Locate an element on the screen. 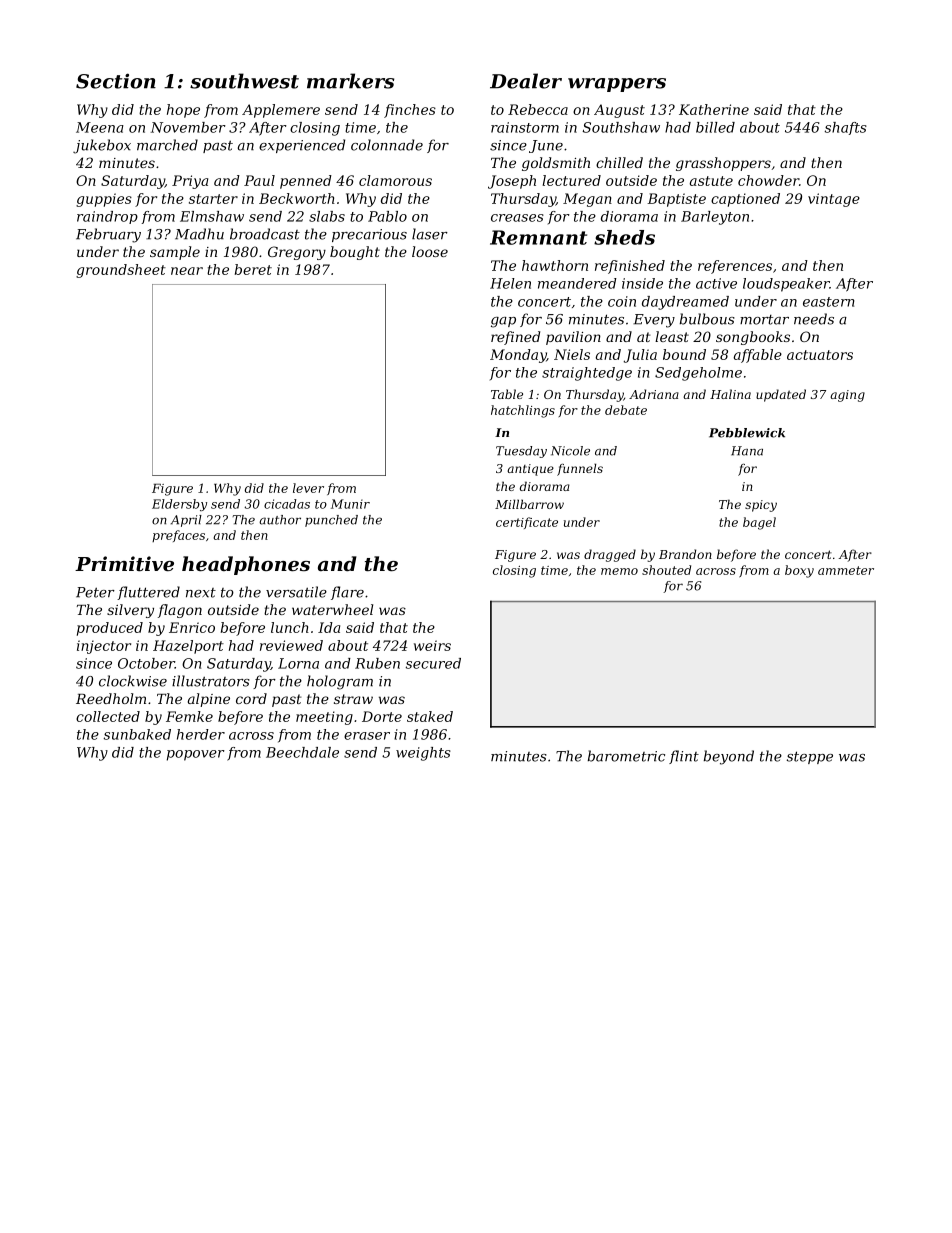 Image resolution: width=952 pixels, height=1233 pixels. shafts is located at coordinates (846, 128).
